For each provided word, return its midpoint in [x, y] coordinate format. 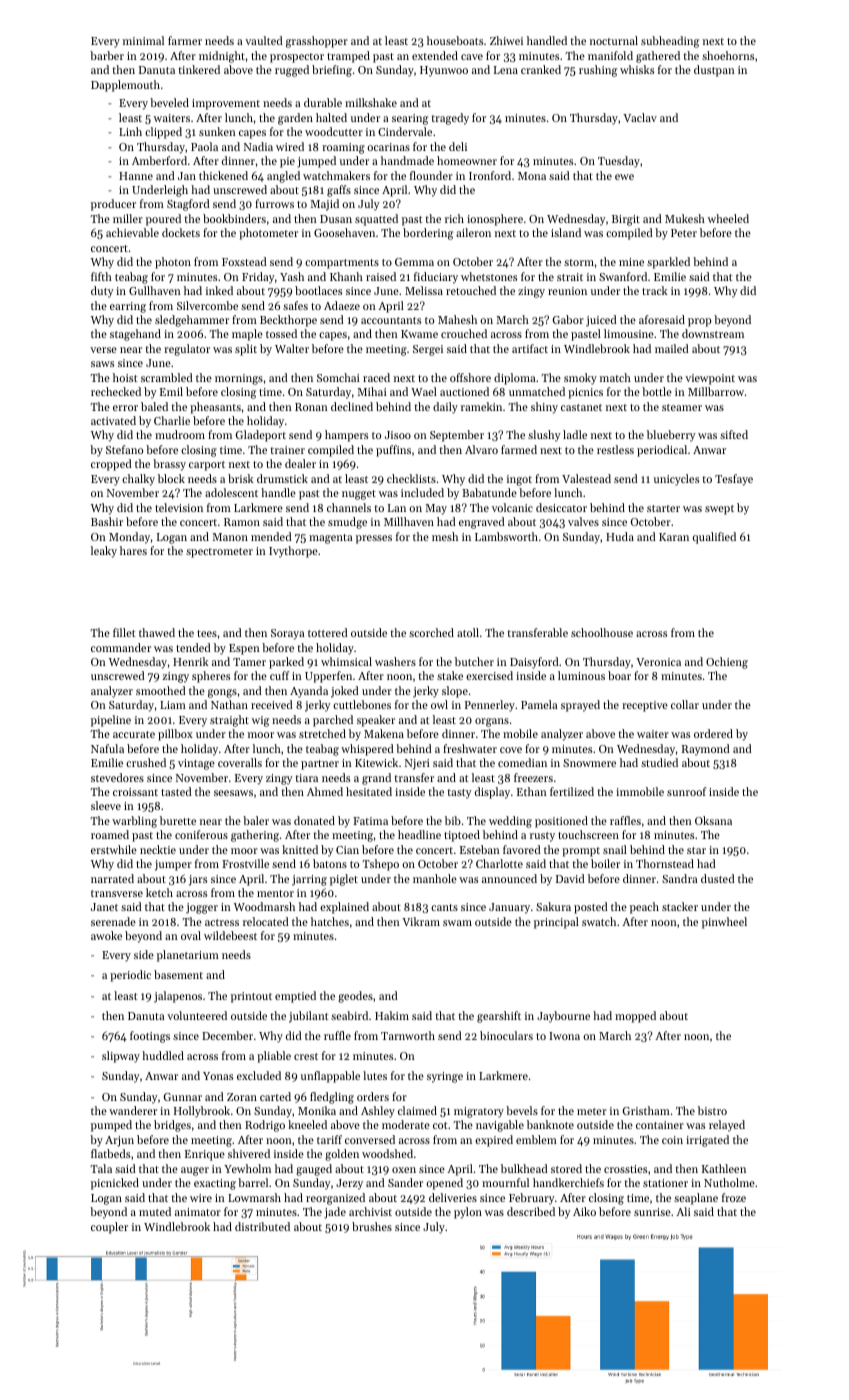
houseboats [455, 40]
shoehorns [728, 55]
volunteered [197, 1015]
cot [440, 1125]
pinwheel [724, 923]
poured [163, 220]
